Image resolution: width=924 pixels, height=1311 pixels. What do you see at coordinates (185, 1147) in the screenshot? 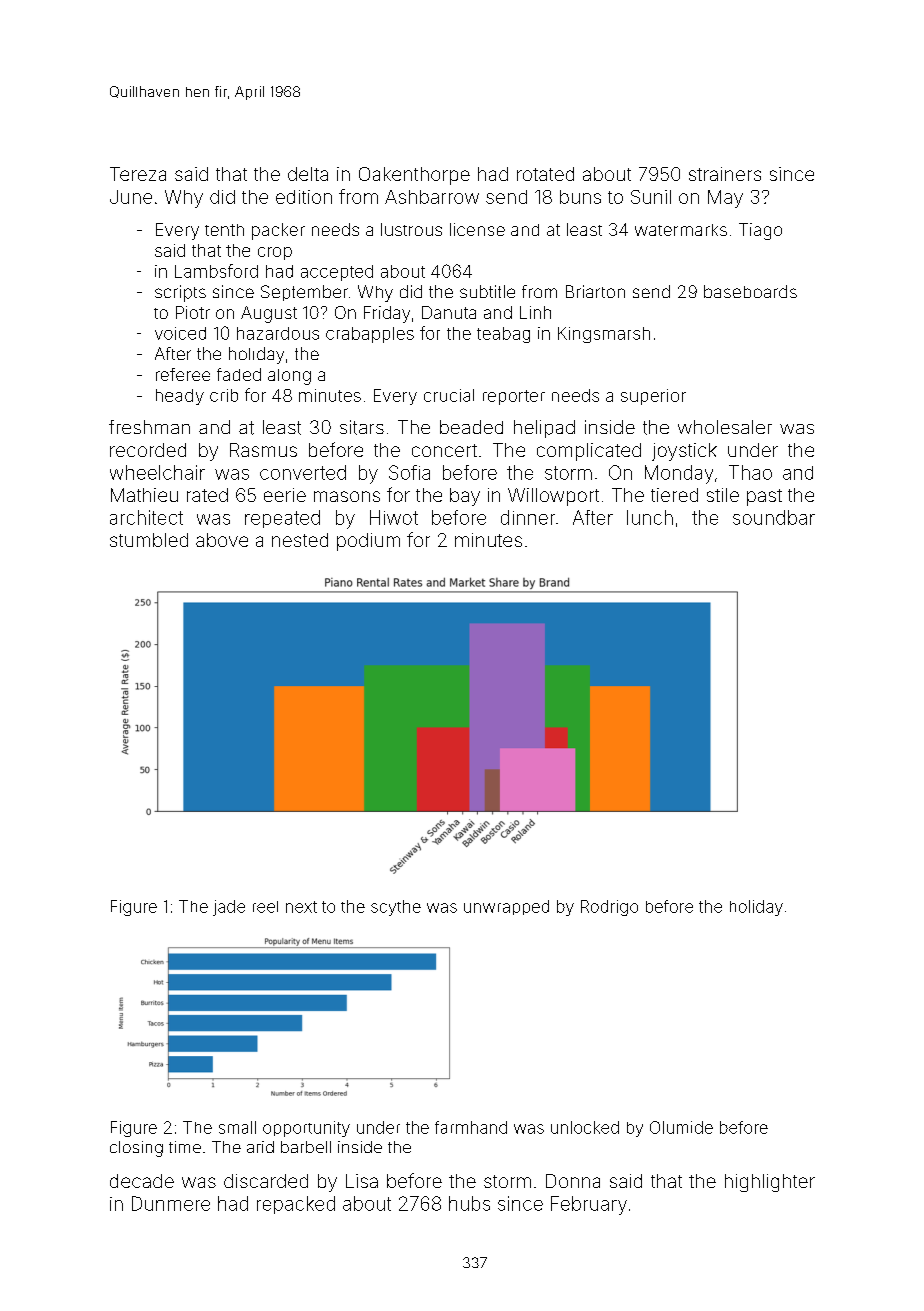
I see `time` at bounding box center [185, 1147].
